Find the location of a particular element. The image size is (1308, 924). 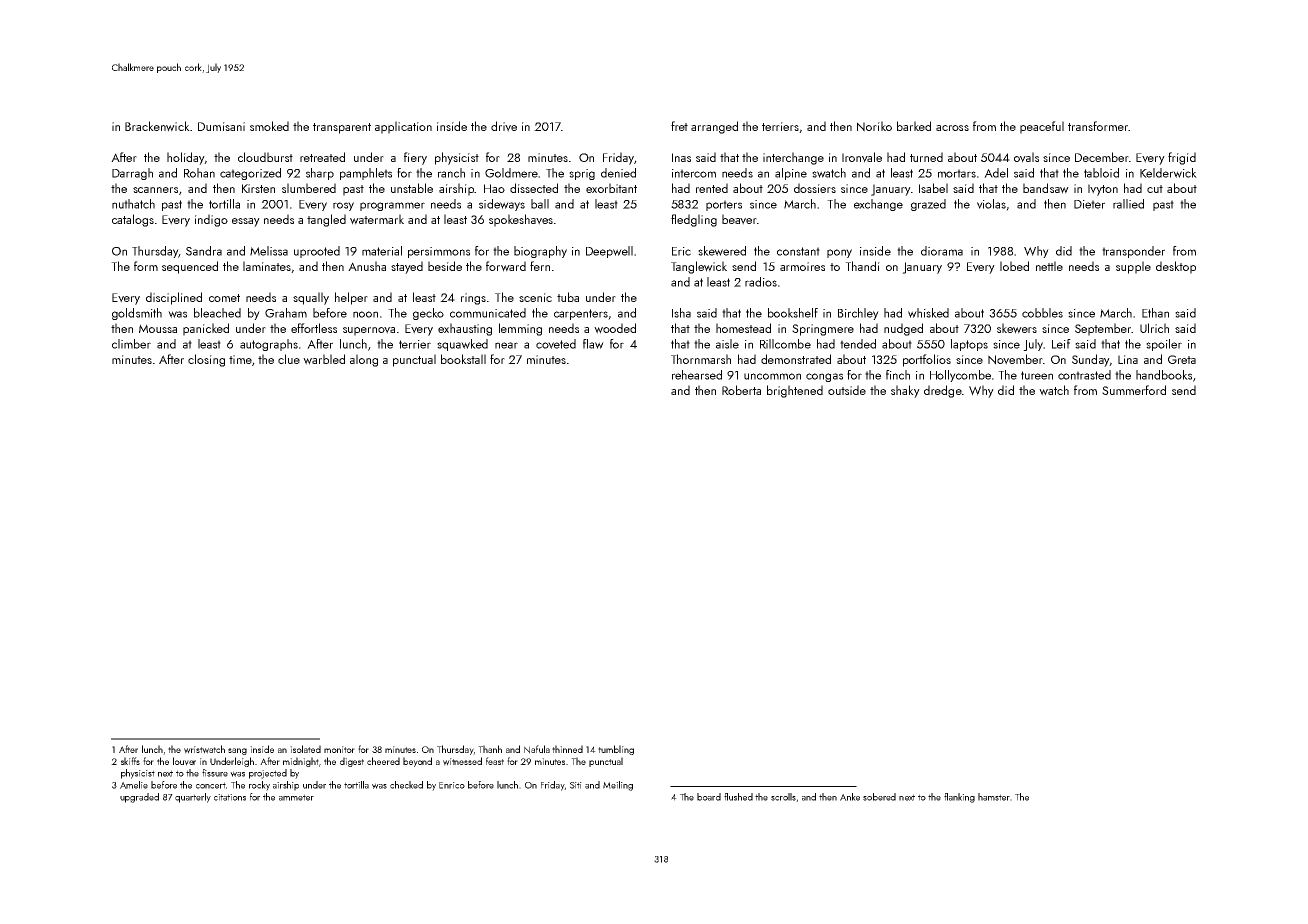

categorized is located at coordinates (250, 174).
